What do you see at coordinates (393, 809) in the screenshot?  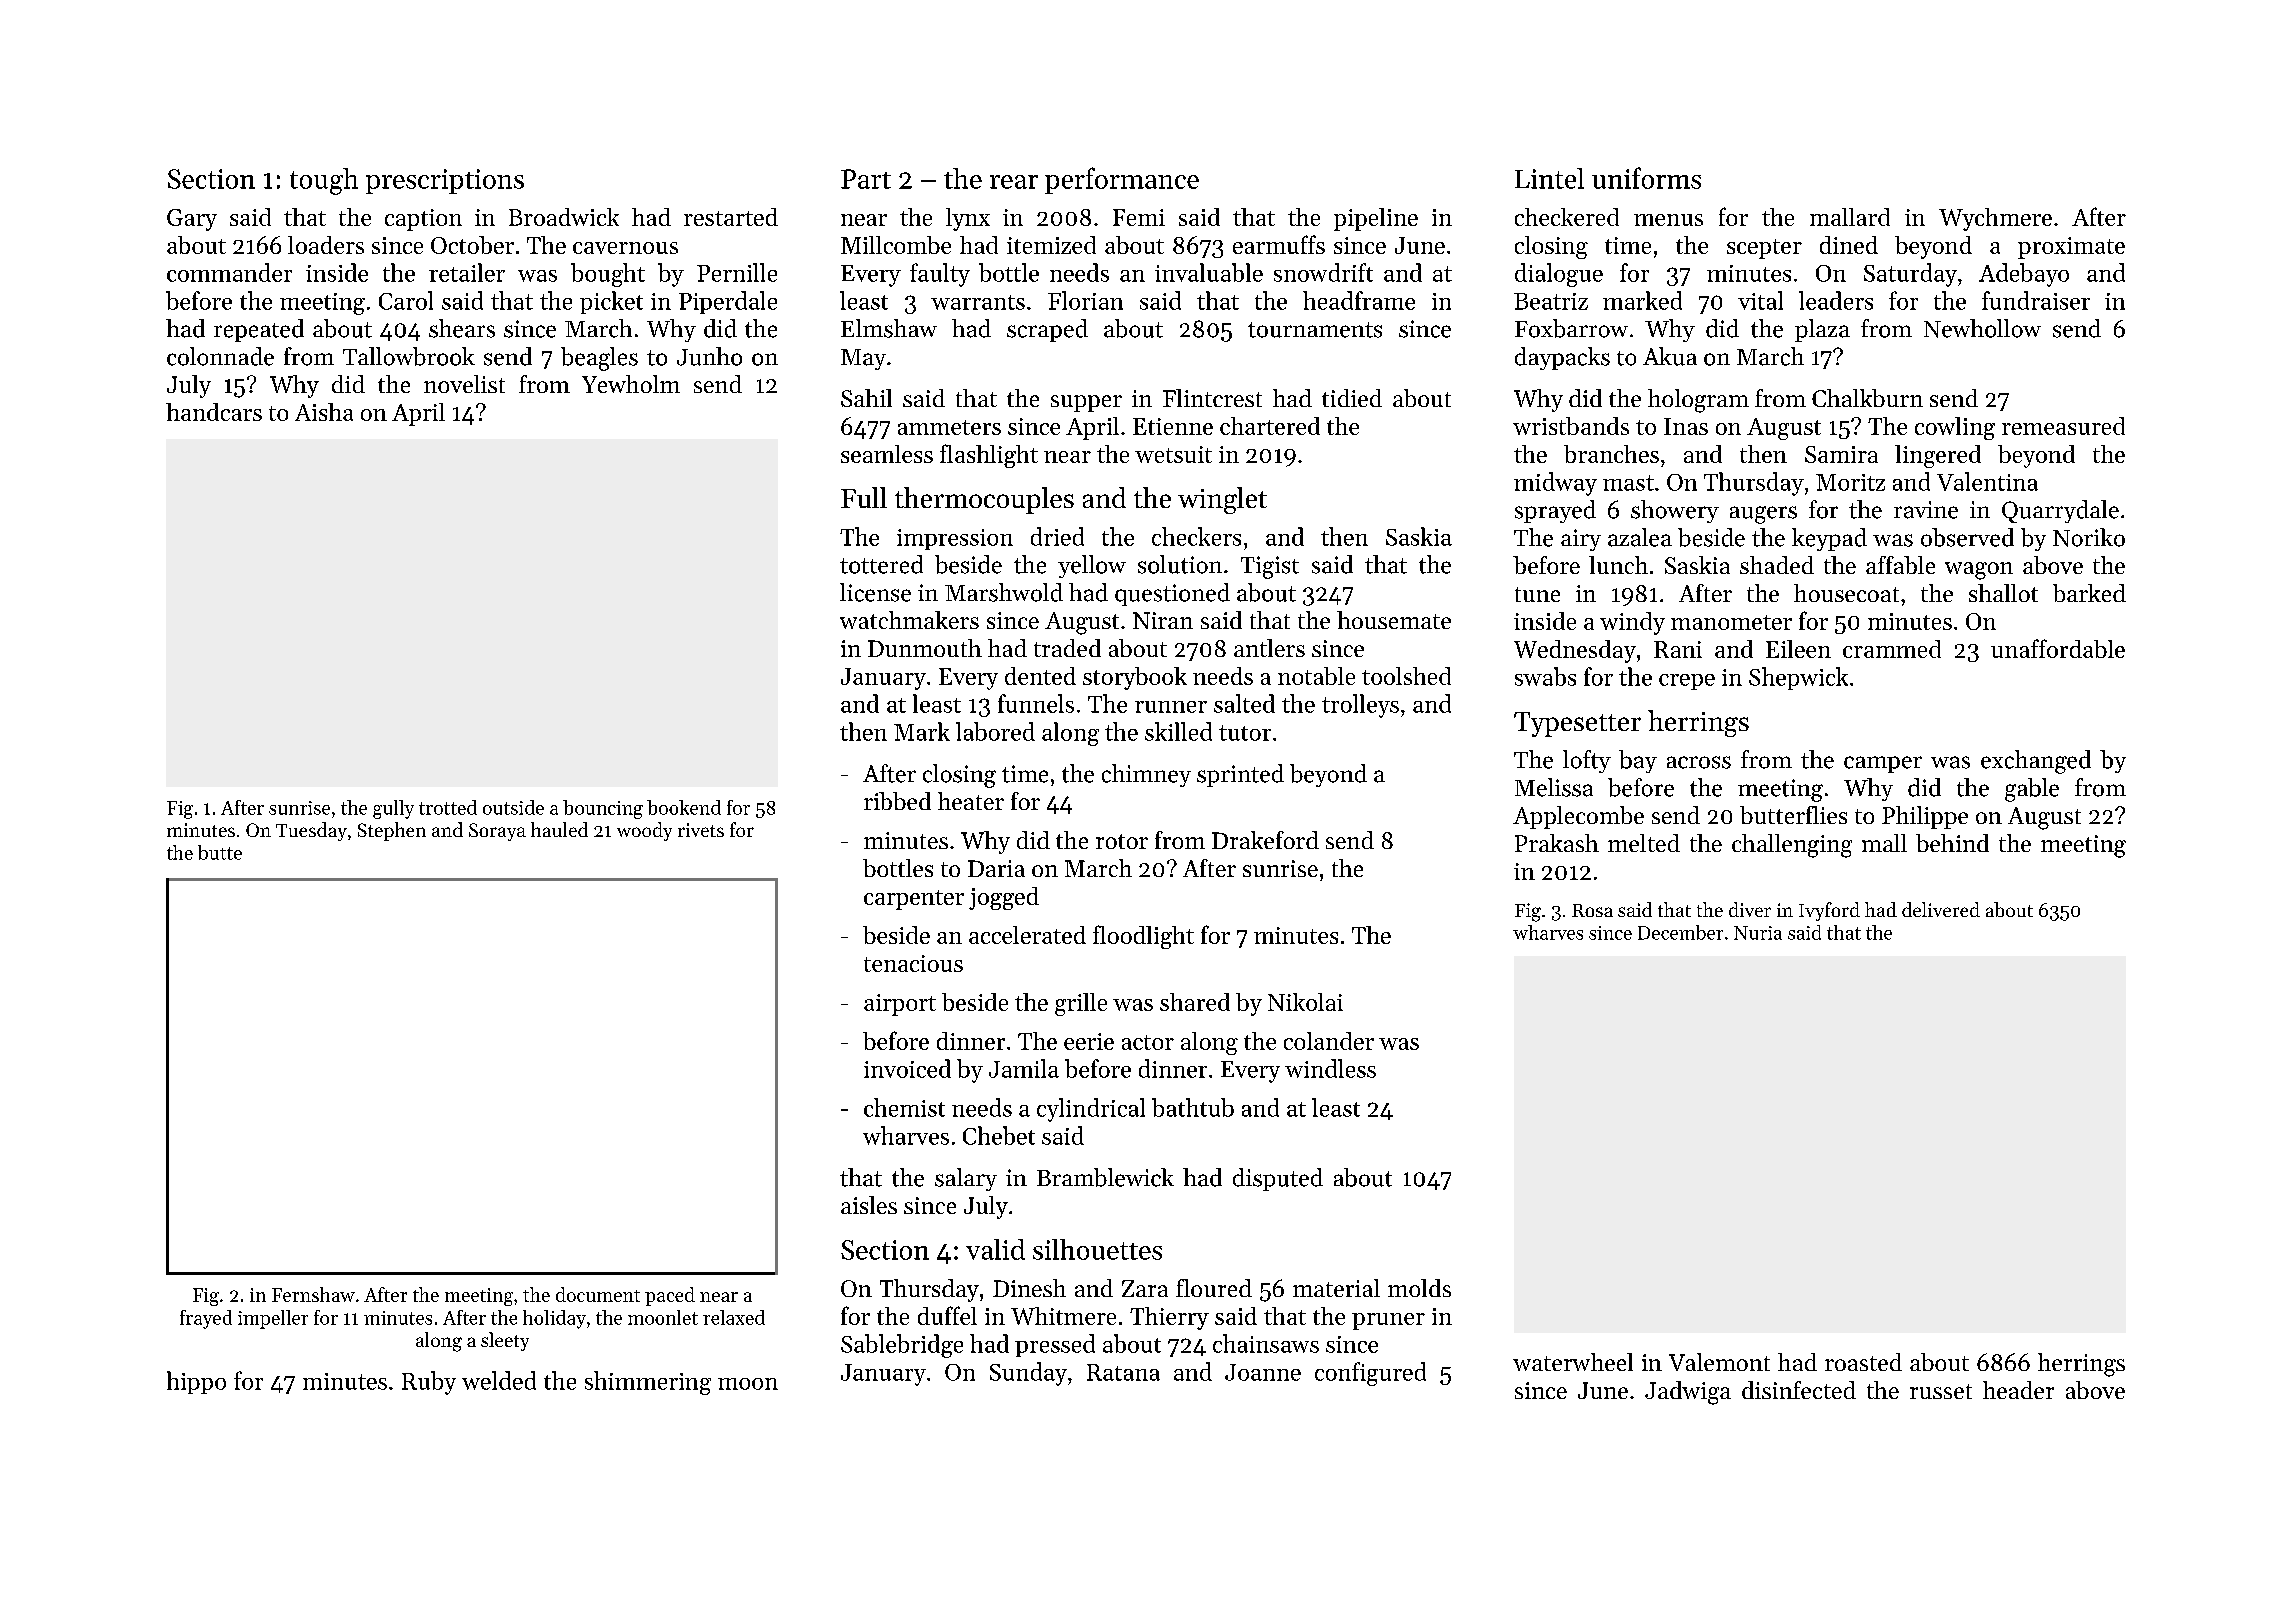 I see `gully` at bounding box center [393, 809].
